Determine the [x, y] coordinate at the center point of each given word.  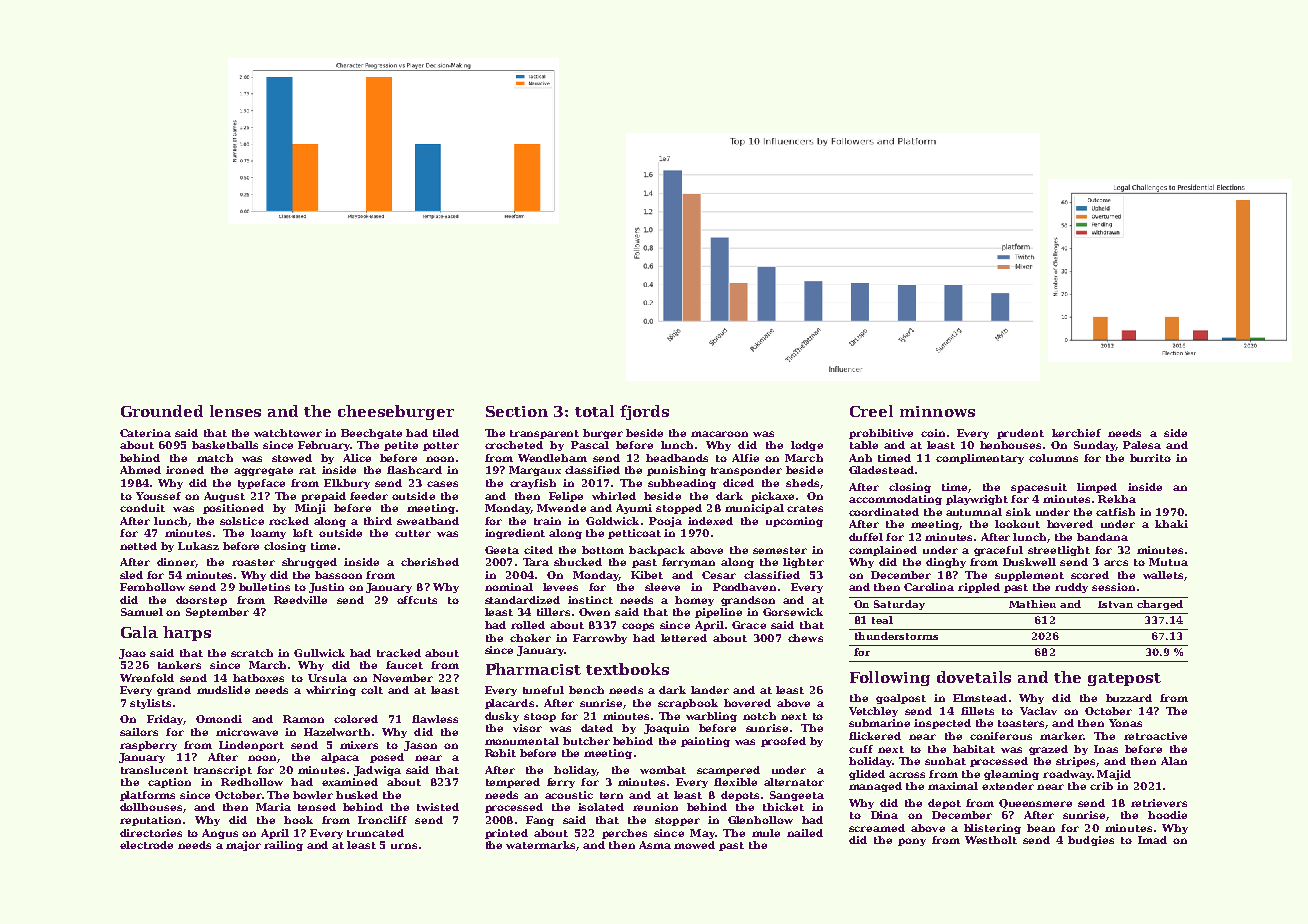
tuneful [543, 690]
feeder [369, 496]
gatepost [1124, 679]
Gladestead [881, 470]
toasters [1022, 724]
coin [933, 433]
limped [1097, 488]
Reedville [300, 600]
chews [805, 638]
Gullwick [319, 653]
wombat [663, 770]
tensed [317, 807]
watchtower [288, 433]
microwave [247, 732]
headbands [677, 458]
